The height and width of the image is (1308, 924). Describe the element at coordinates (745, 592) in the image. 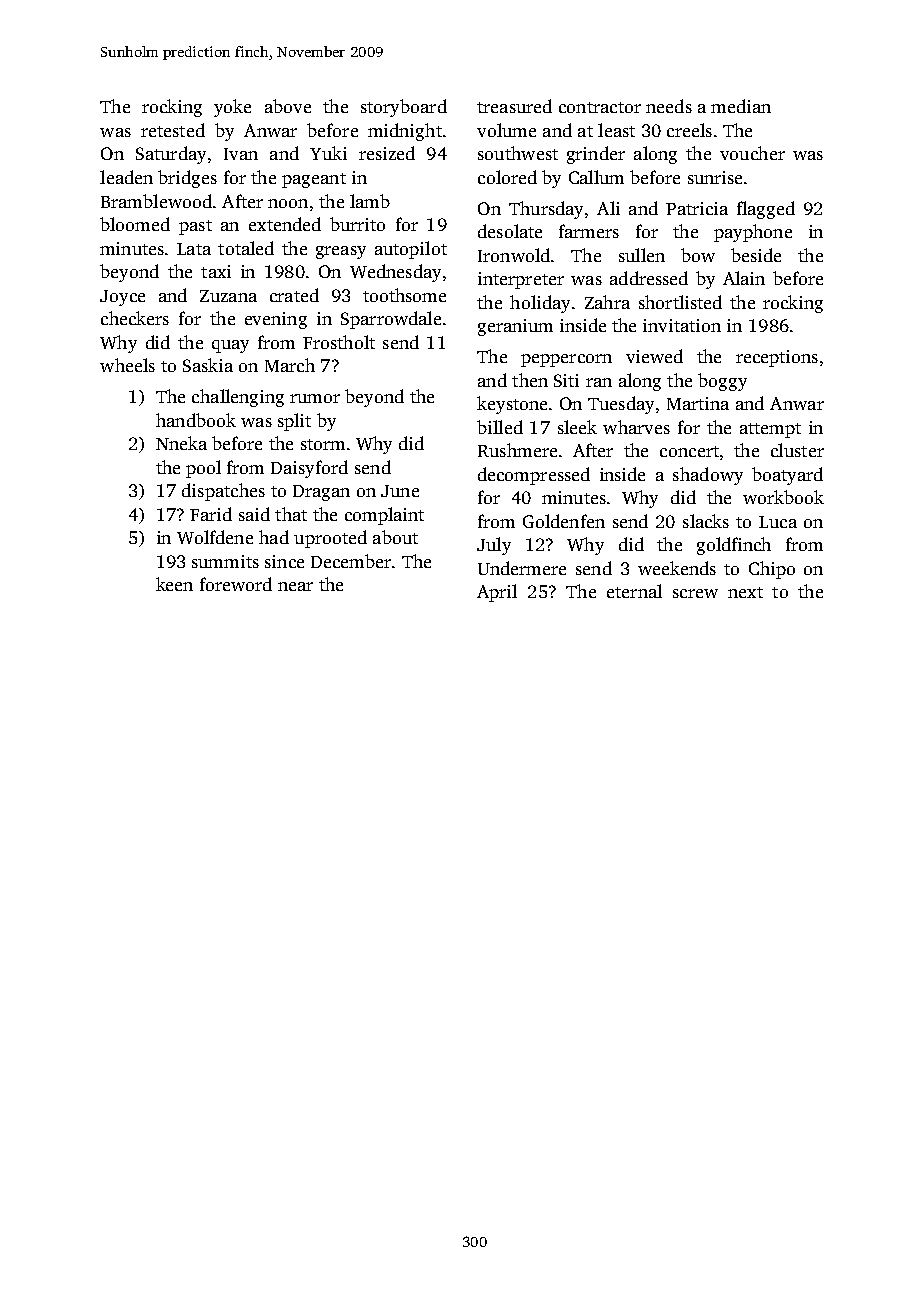

I see `next` at that location.
